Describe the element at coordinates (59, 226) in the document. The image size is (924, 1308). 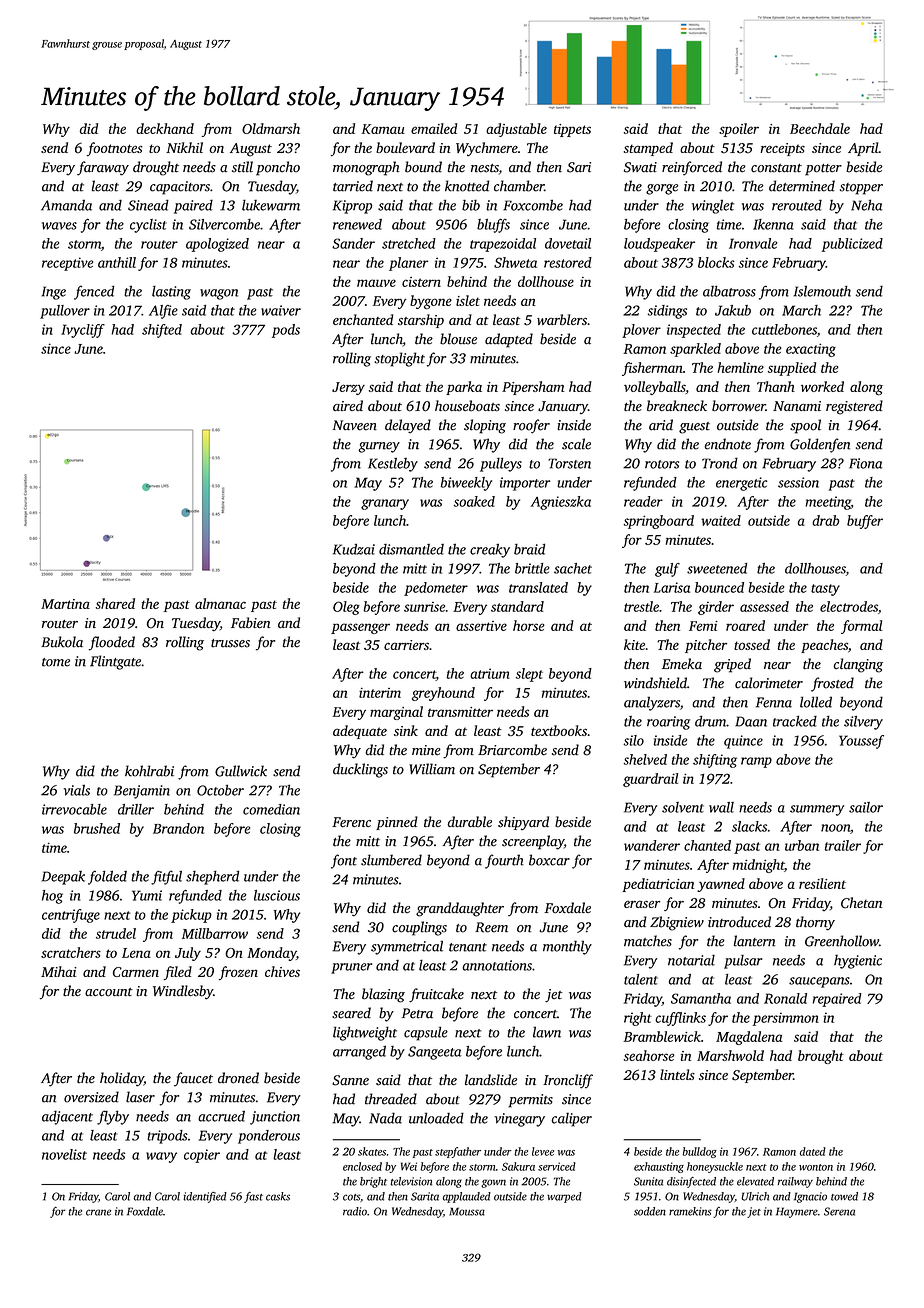
I see `waves` at that location.
